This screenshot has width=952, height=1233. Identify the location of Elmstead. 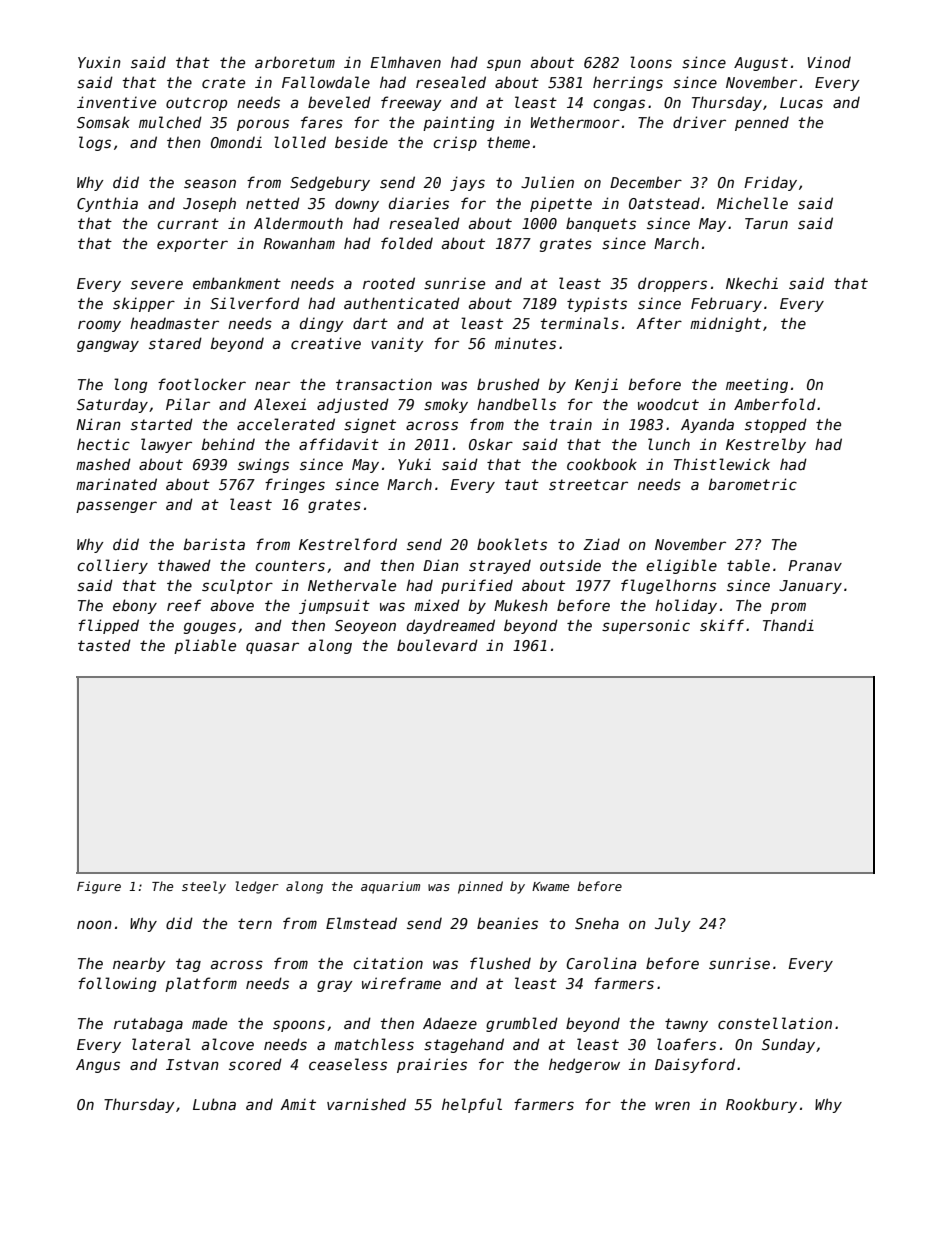
(361, 923).
